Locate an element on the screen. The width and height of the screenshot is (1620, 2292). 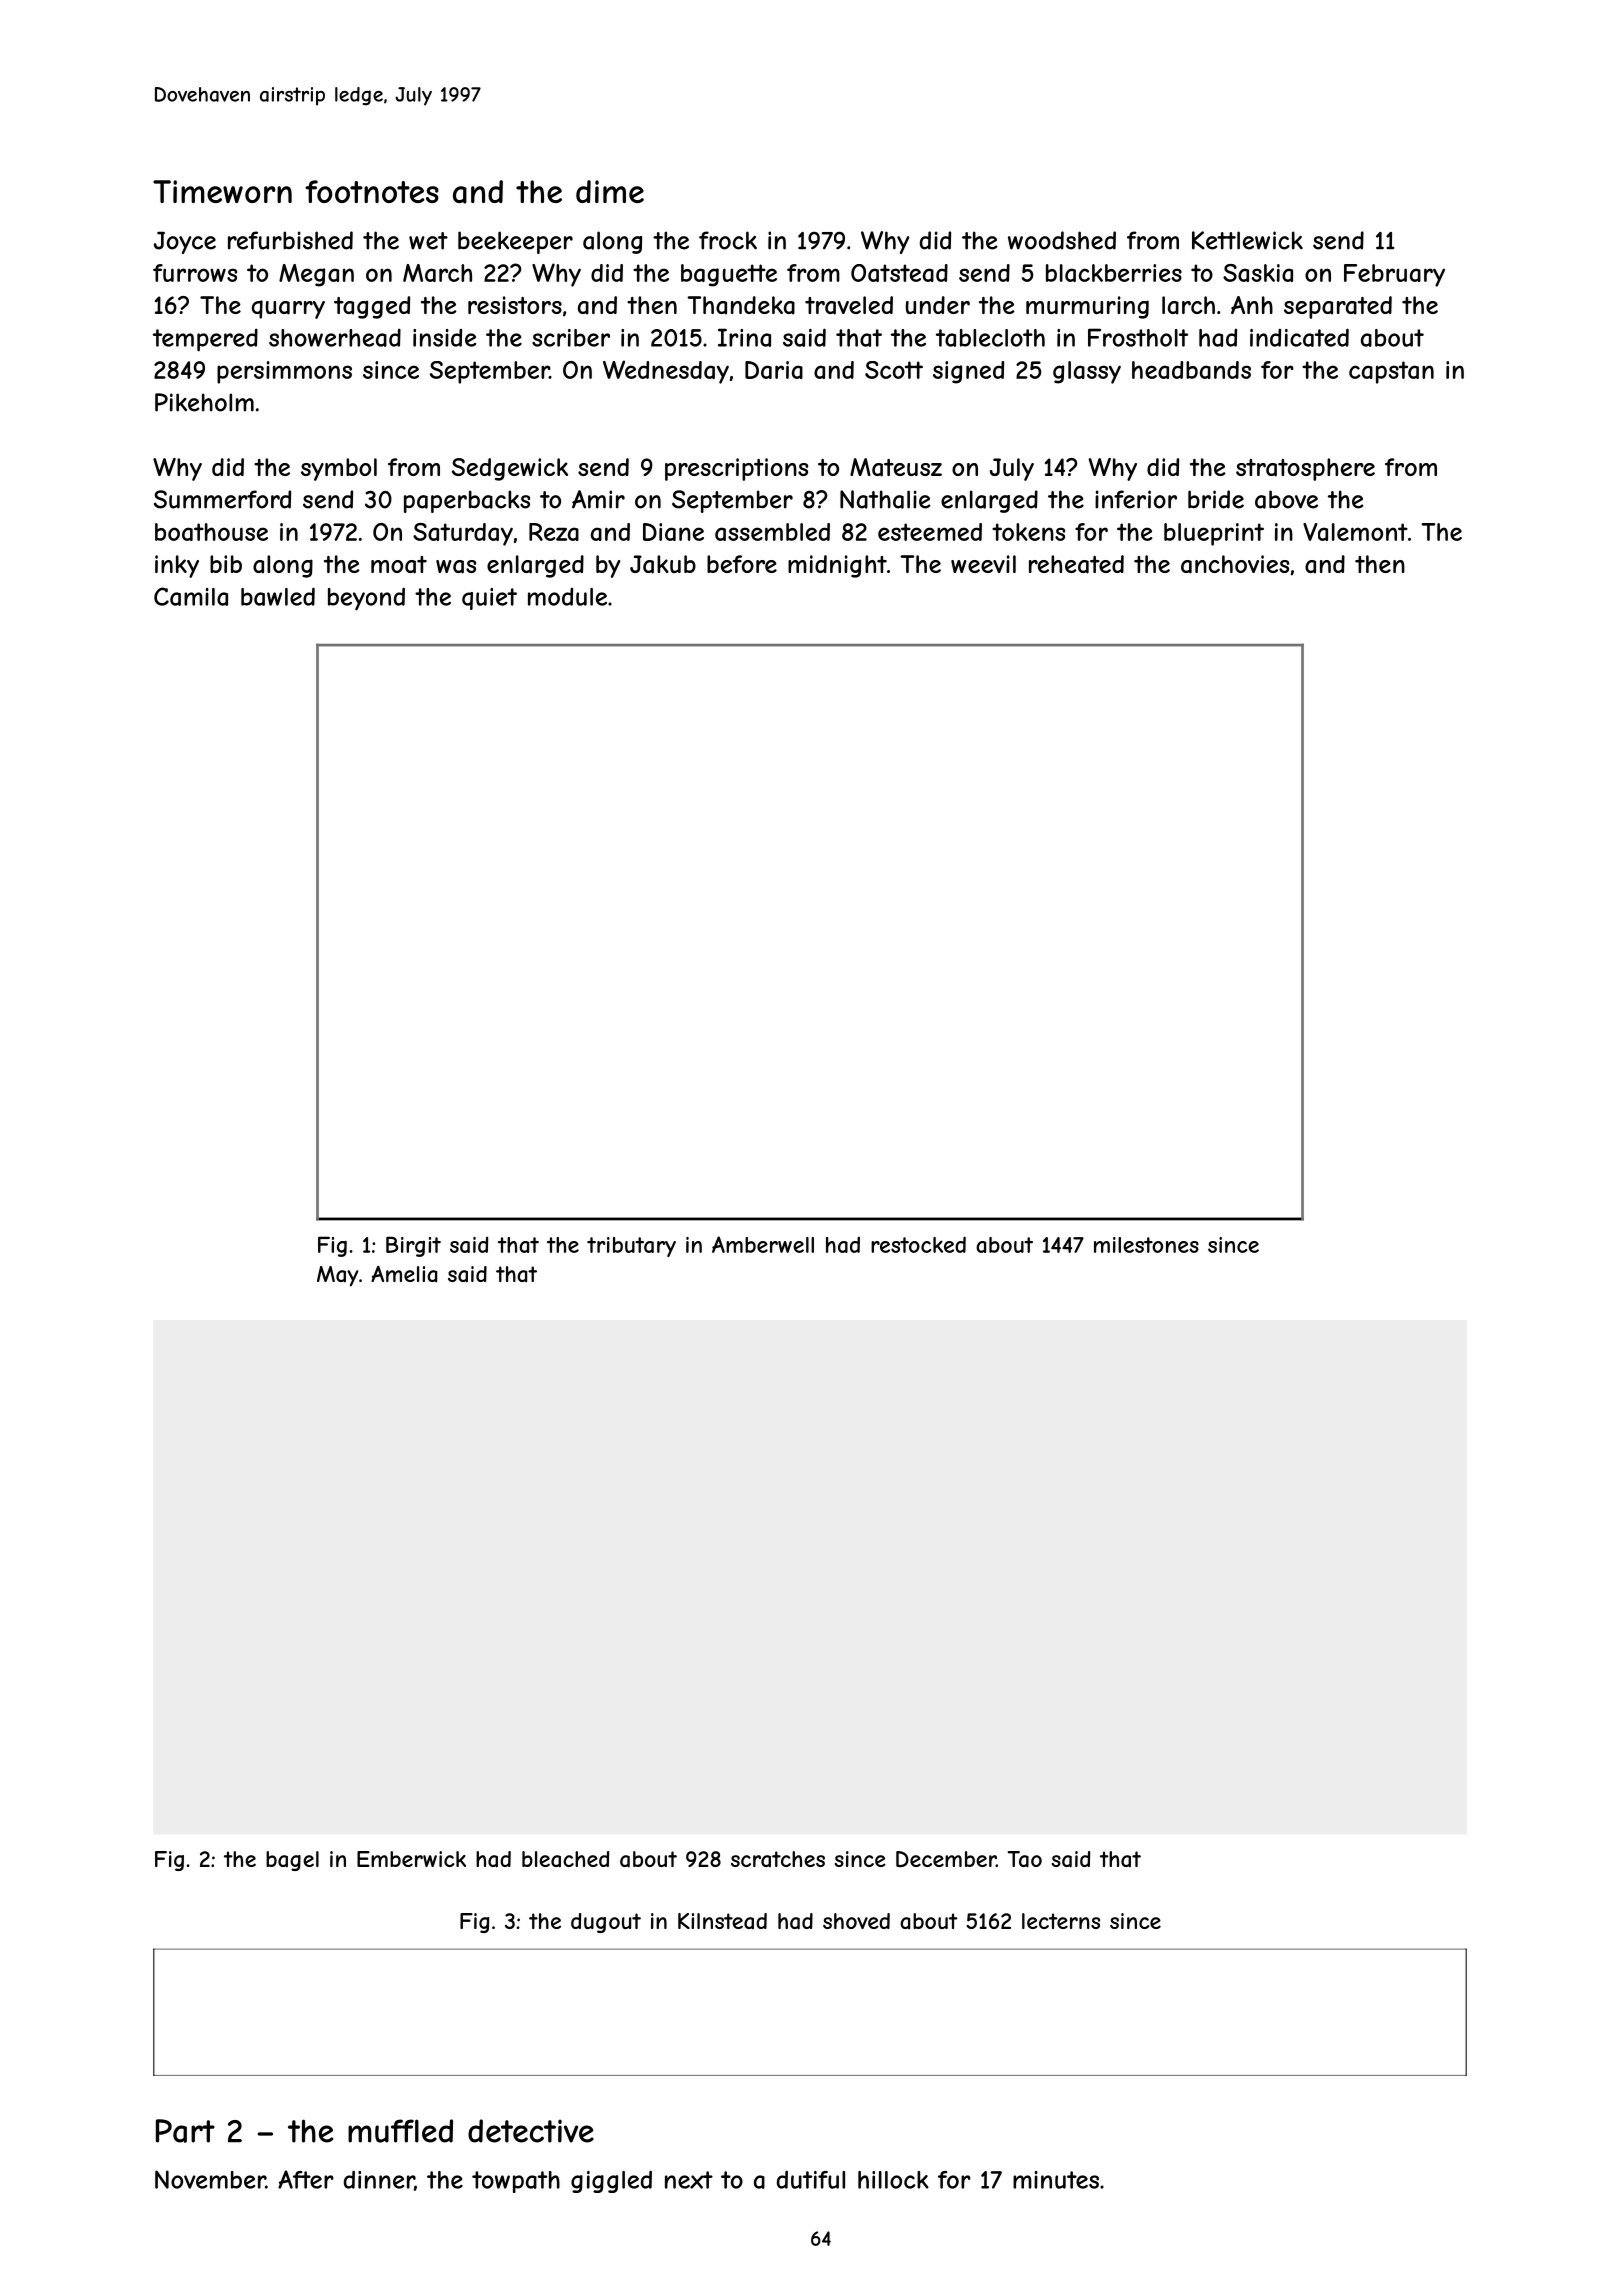
minutes is located at coordinates (1056, 2180).
